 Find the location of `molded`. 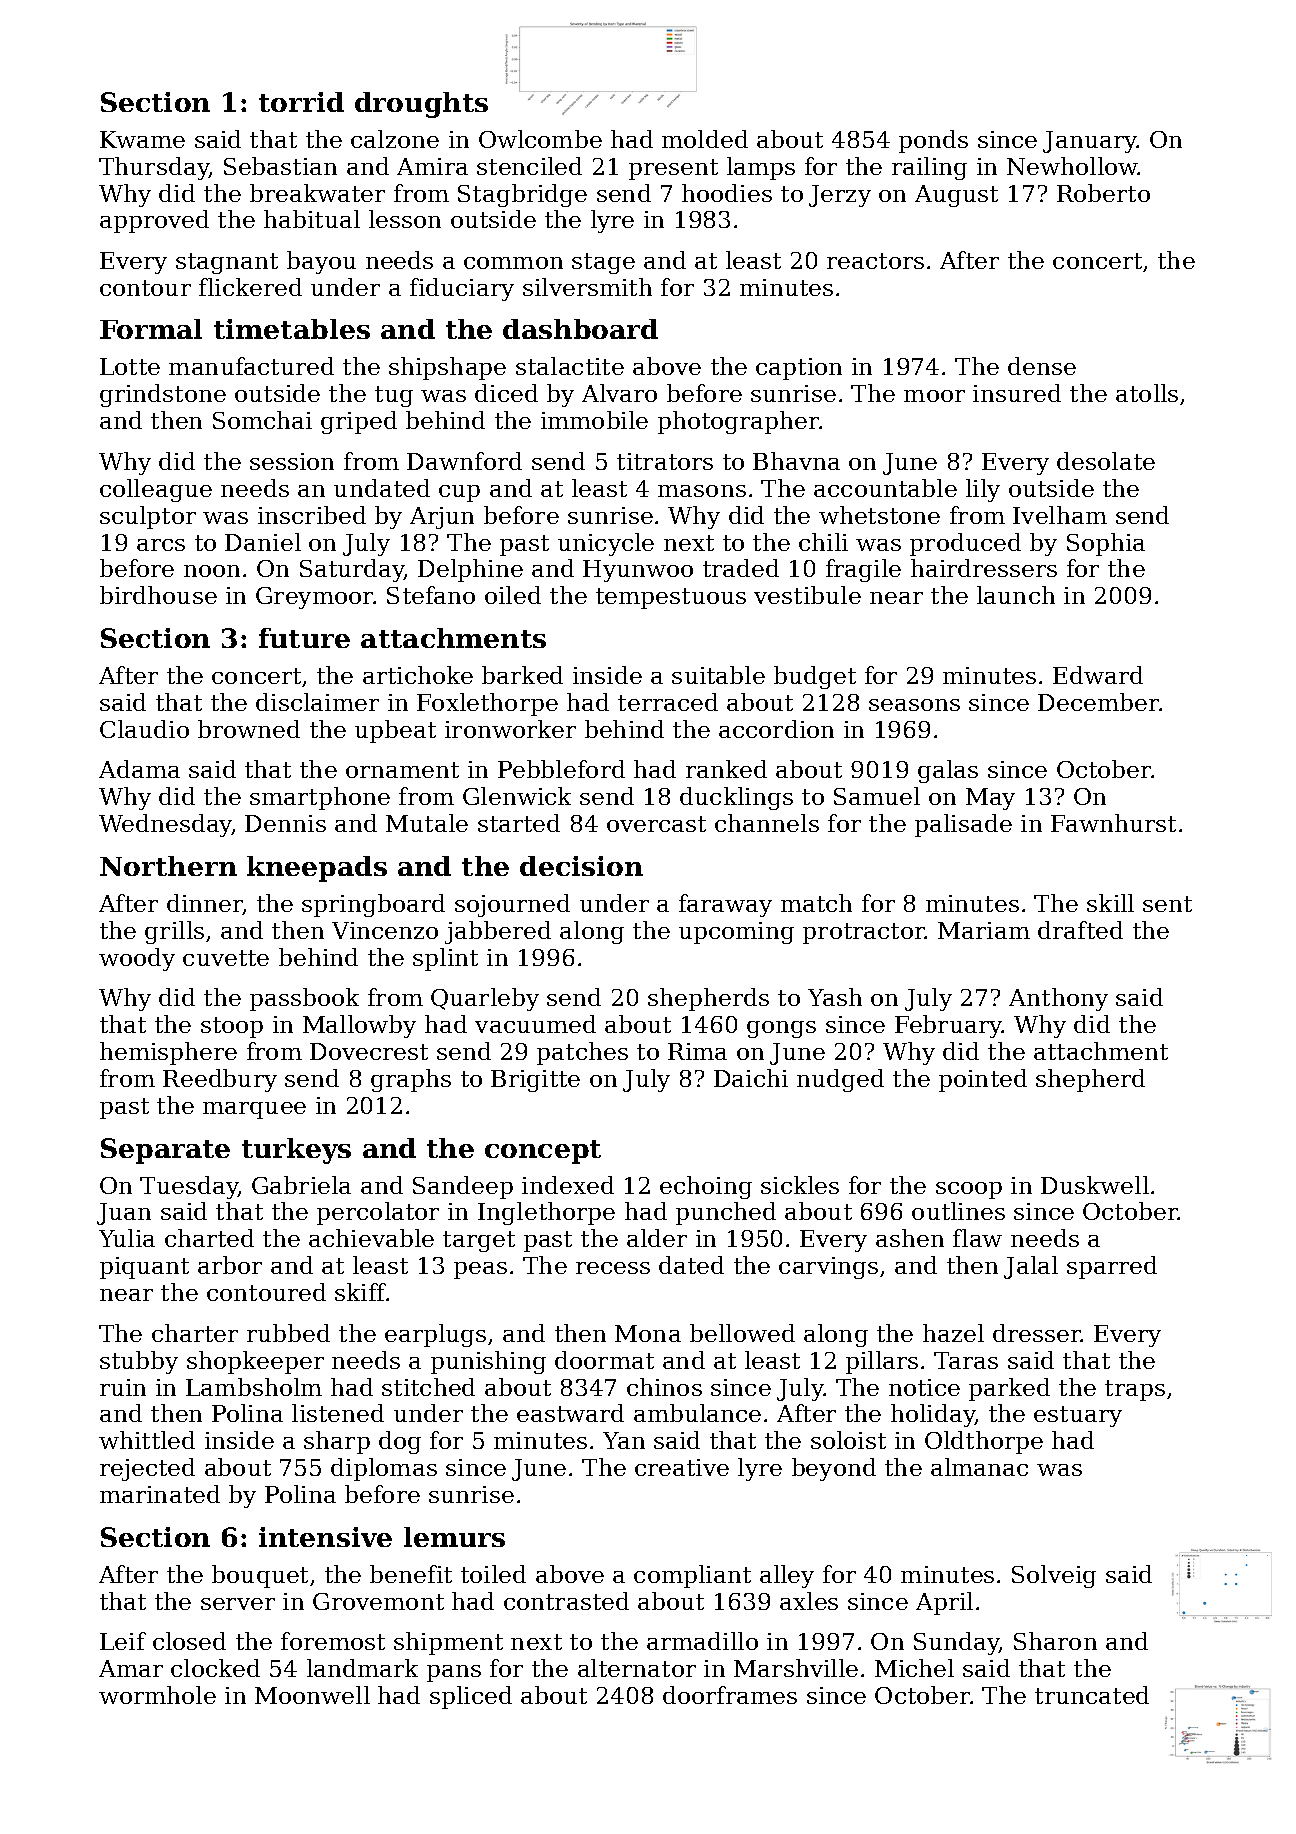

molded is located at coordinates (705, 139).
